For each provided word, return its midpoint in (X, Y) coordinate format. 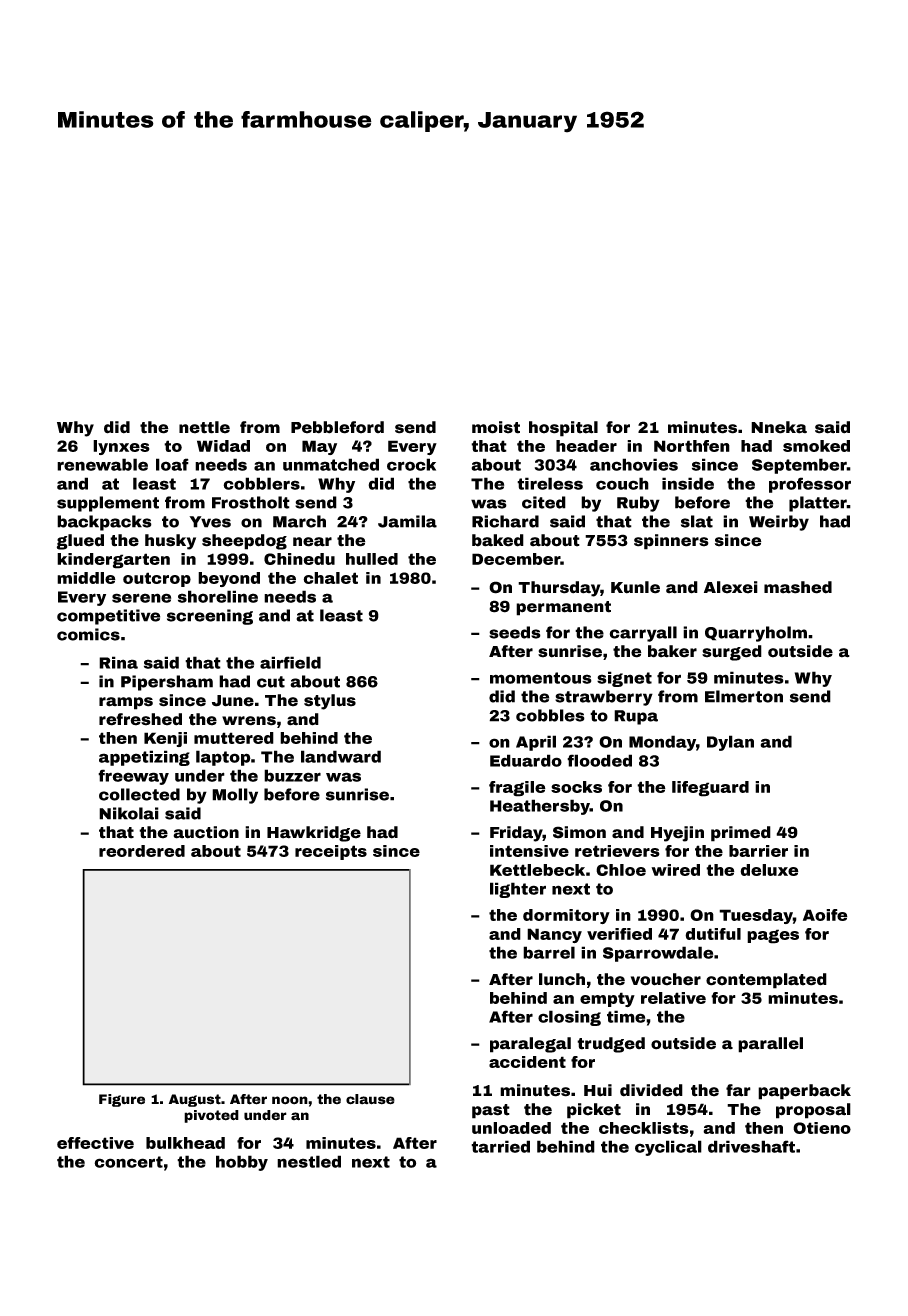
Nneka (779, 427)
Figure (122, 1100)
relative (673, 998)
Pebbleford (337, 427)
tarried (500, 1146)
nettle (204, 427)
